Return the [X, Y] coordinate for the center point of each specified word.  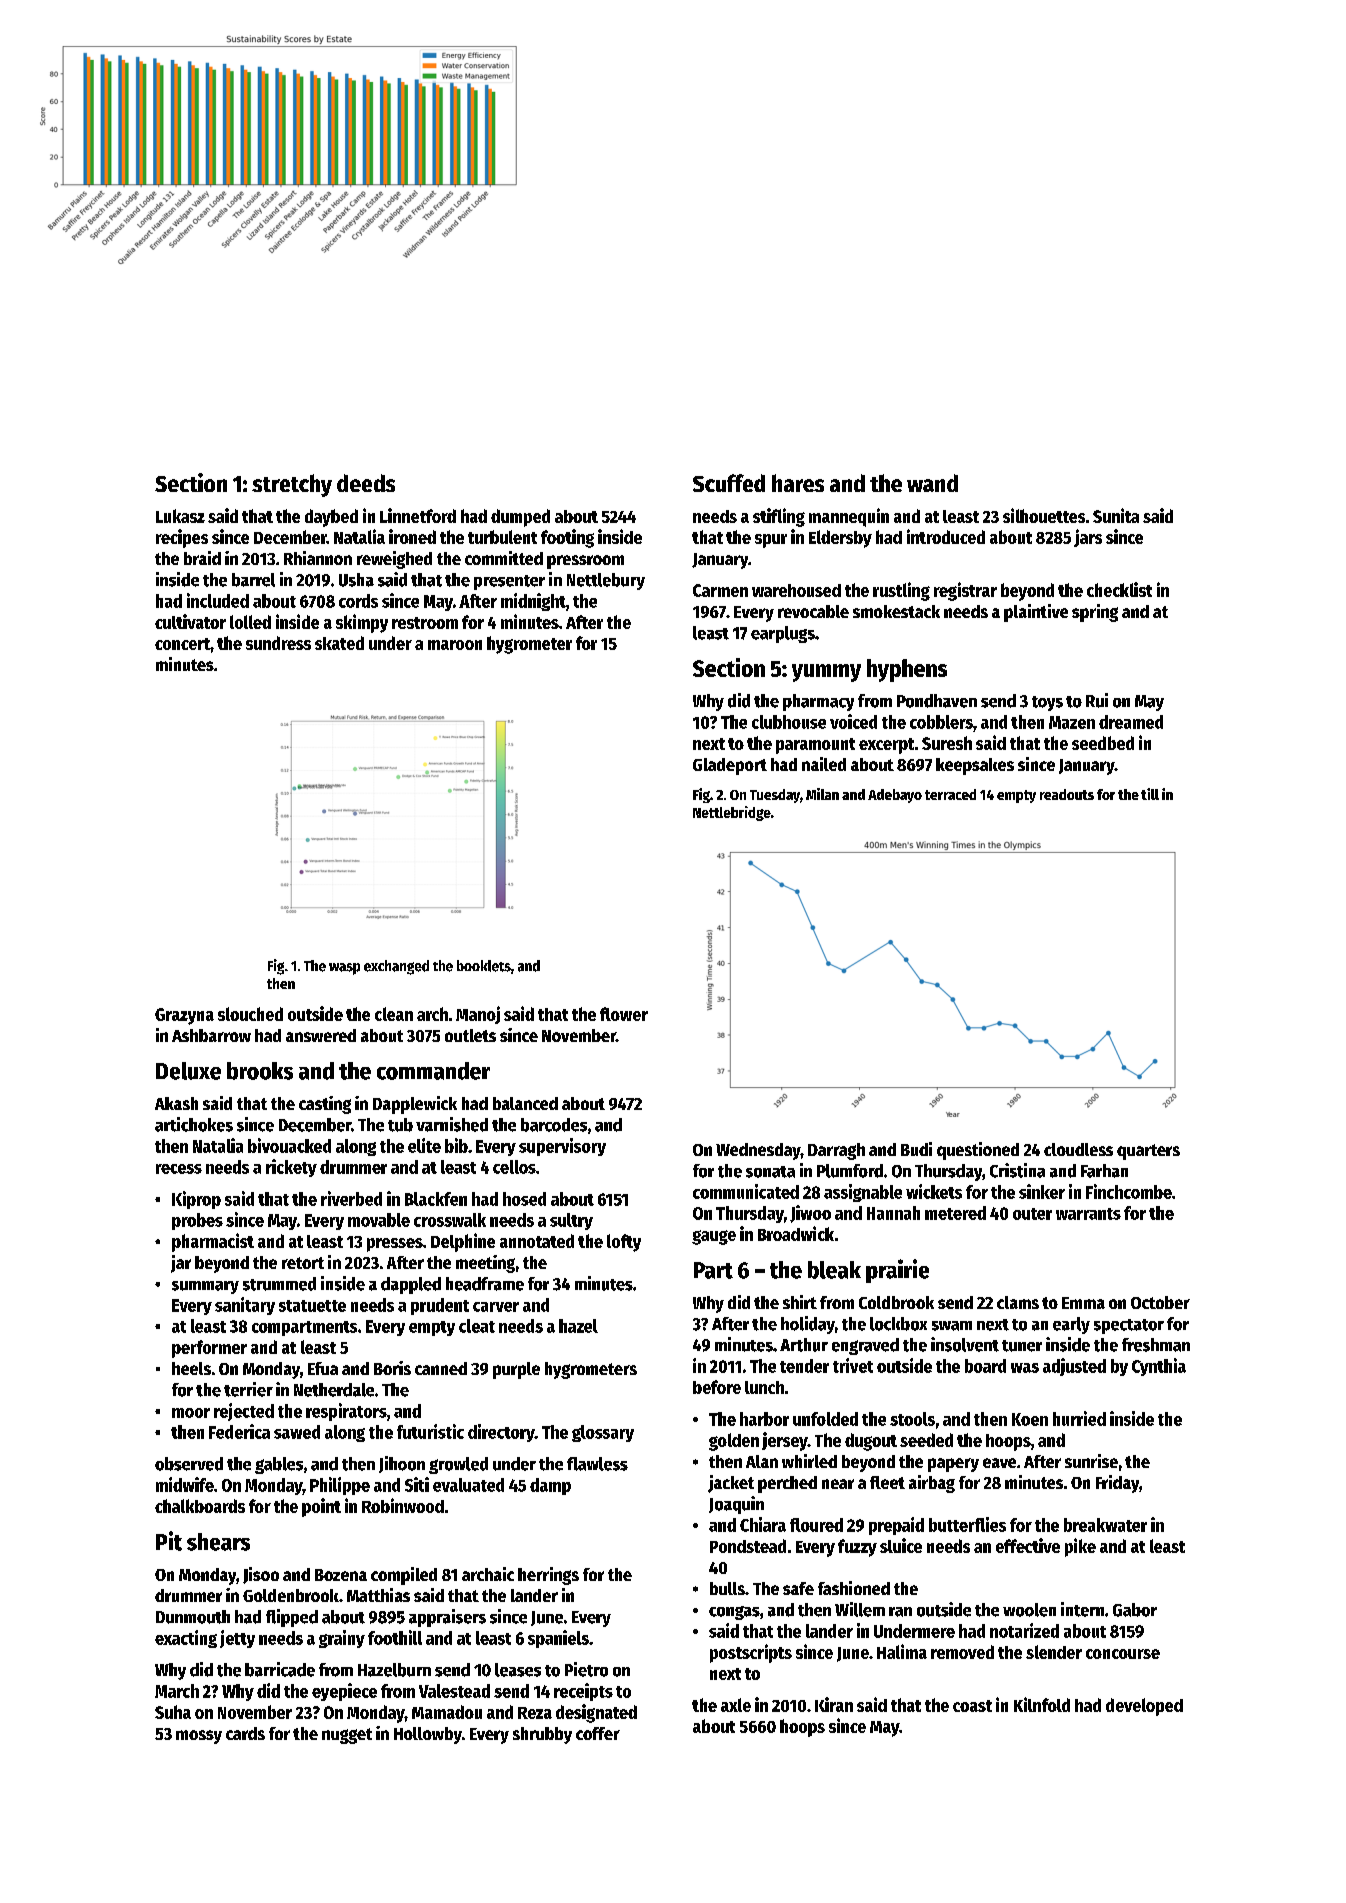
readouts [1067, 794]
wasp [344, 969]
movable [379, 1220]
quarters [1148, 1152]
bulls [727, 1588]
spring [1095, 613]
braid [202, 558]
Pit [169, 1541]
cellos [514, 1167]
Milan [822, 794]
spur [771, 541]
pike [1080, 1547]
